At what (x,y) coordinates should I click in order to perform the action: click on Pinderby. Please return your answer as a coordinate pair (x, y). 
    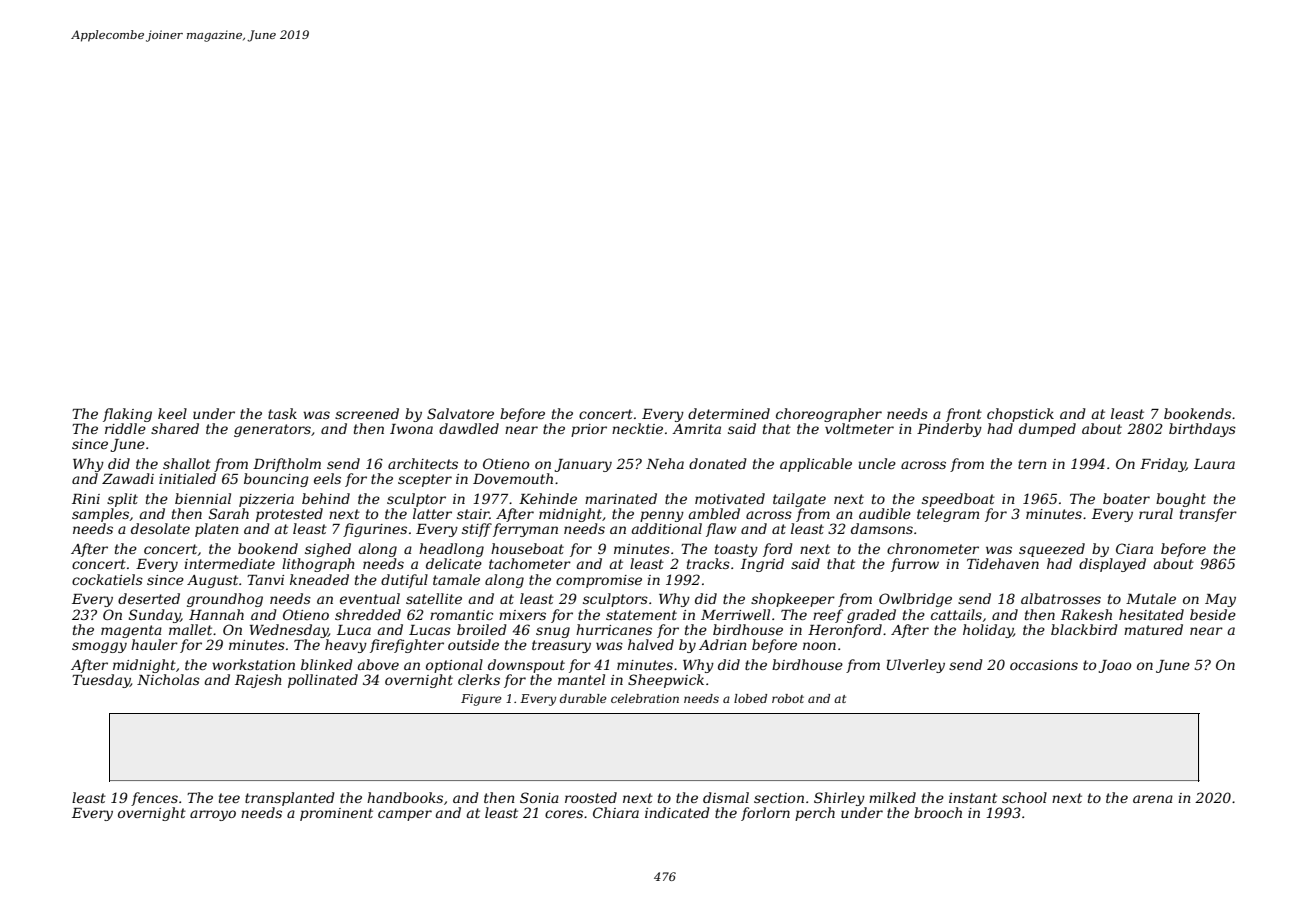
    Looking at the image, I should click on (949, 430).
